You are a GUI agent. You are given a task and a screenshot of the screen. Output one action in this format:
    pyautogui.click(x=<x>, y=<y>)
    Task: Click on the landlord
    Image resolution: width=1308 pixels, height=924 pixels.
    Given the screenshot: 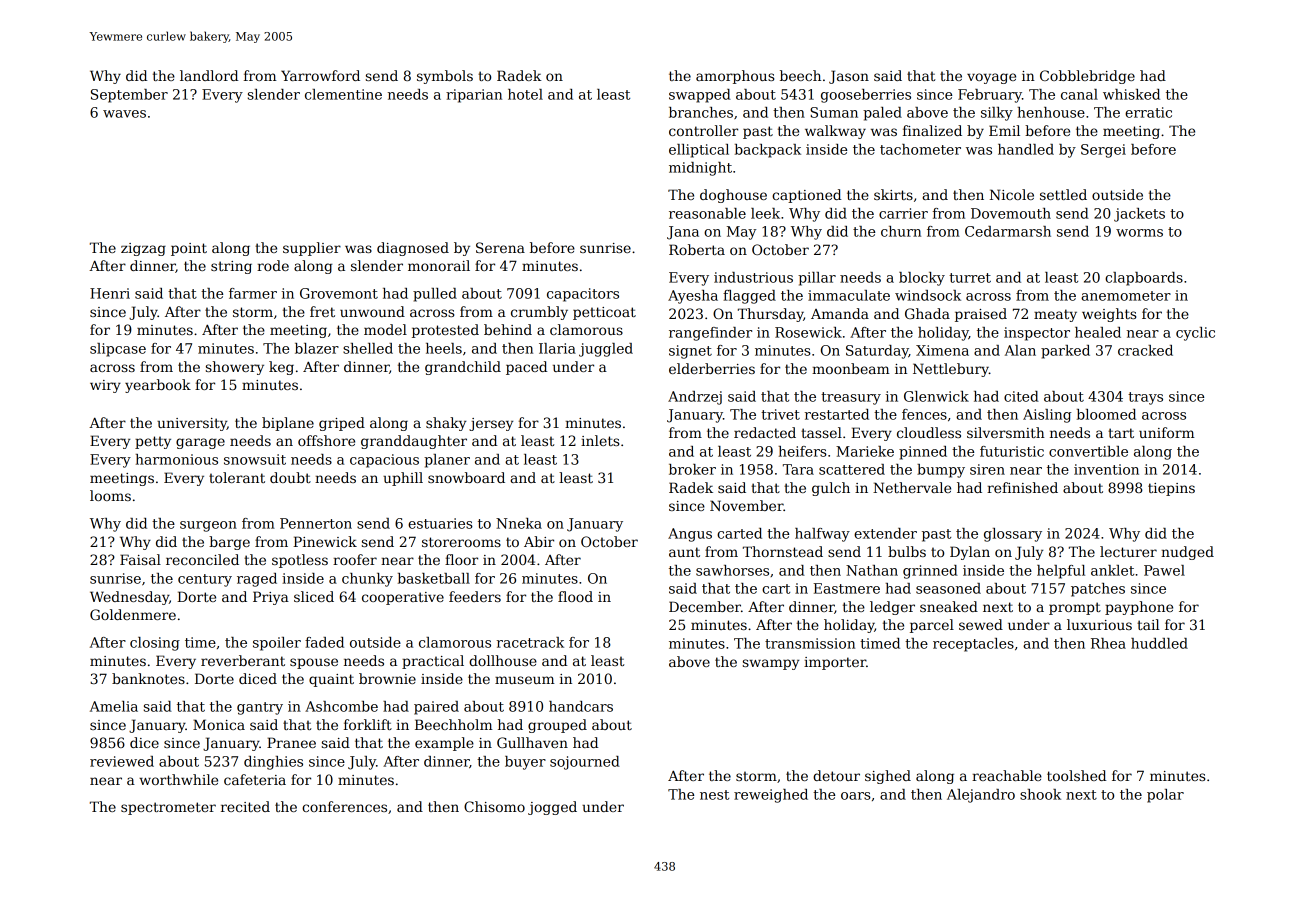 What is the action you would take?
    pyautogui.click(x=209, y=75)
